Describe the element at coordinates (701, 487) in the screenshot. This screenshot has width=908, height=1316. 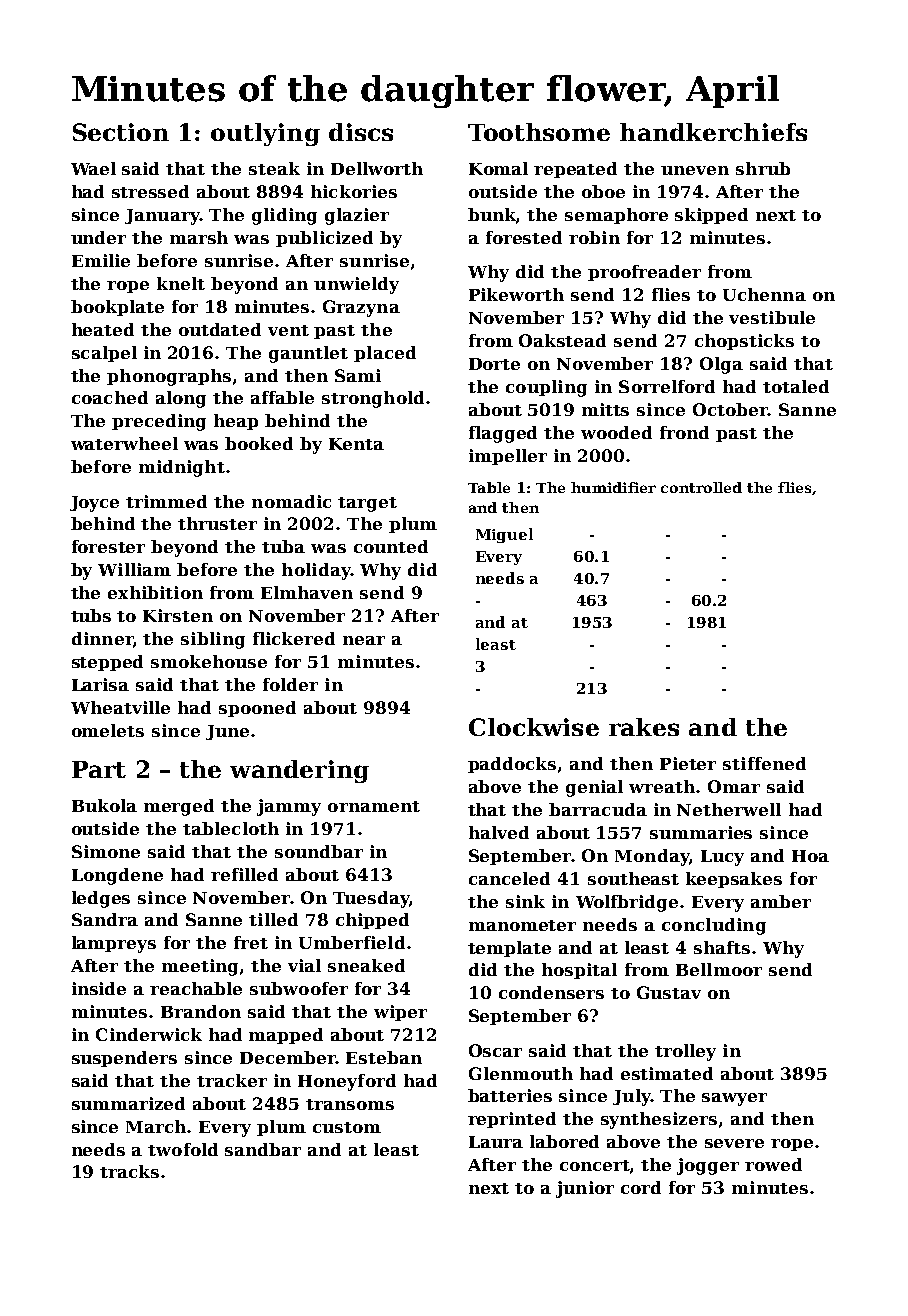
I see `controlled` at that location.
